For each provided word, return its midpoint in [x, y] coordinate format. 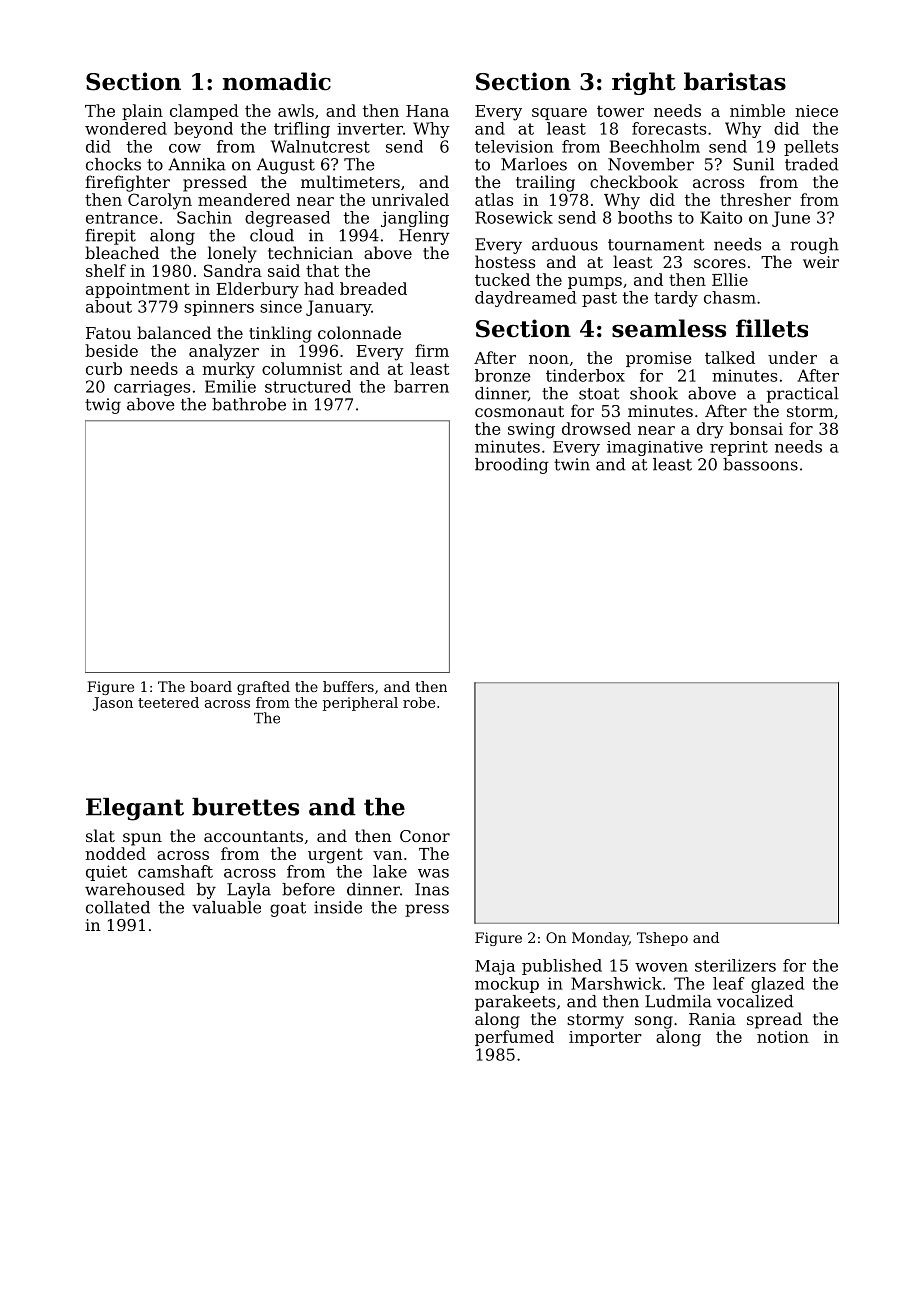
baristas [735, 81]
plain [142, 112]
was [433, 873]
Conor [425, 836]
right [644, 83]
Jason [113, 704]
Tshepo [662, 939]
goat [288, 909]
